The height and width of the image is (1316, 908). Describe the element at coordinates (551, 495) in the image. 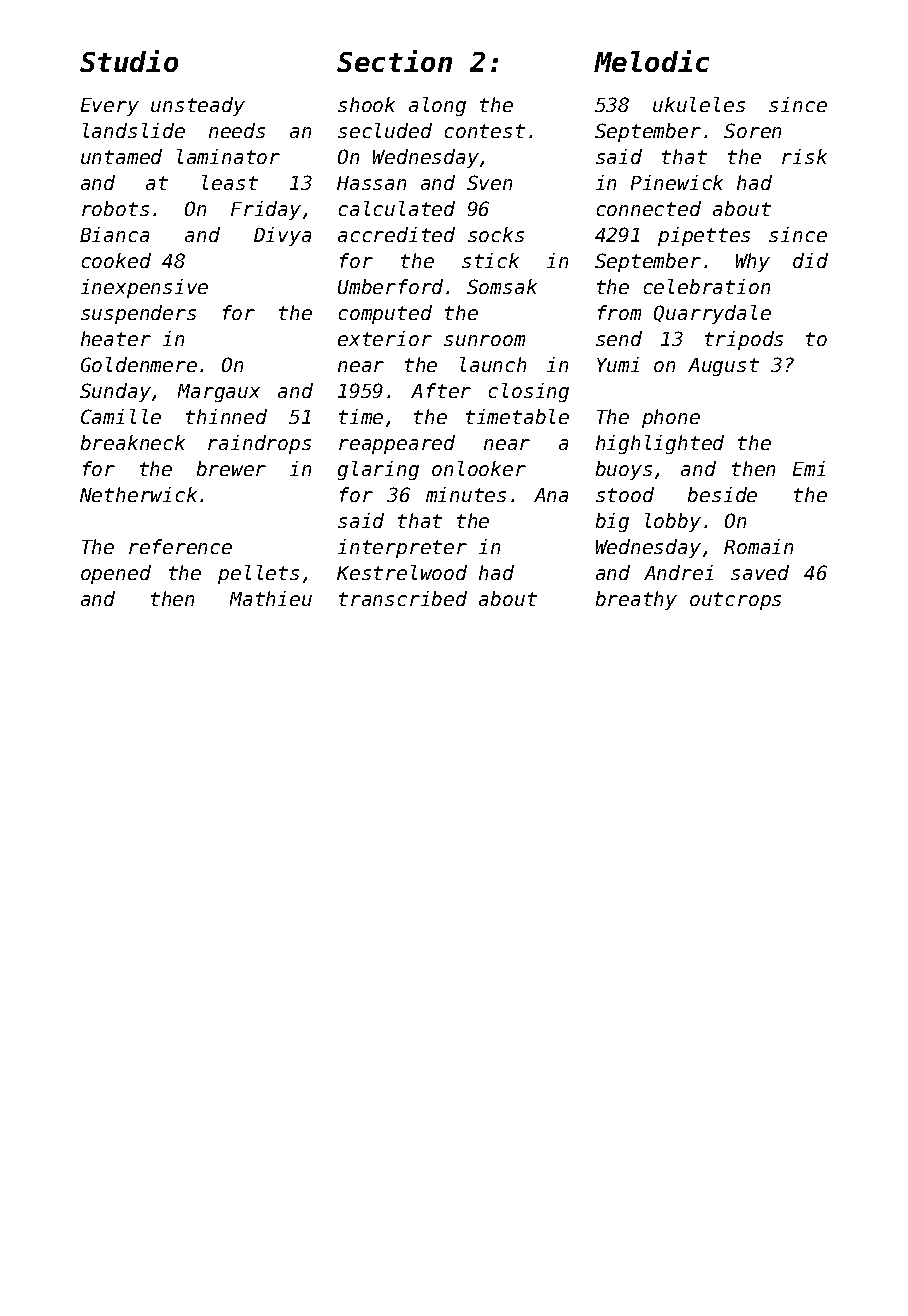

I see `Ana` at that location.
